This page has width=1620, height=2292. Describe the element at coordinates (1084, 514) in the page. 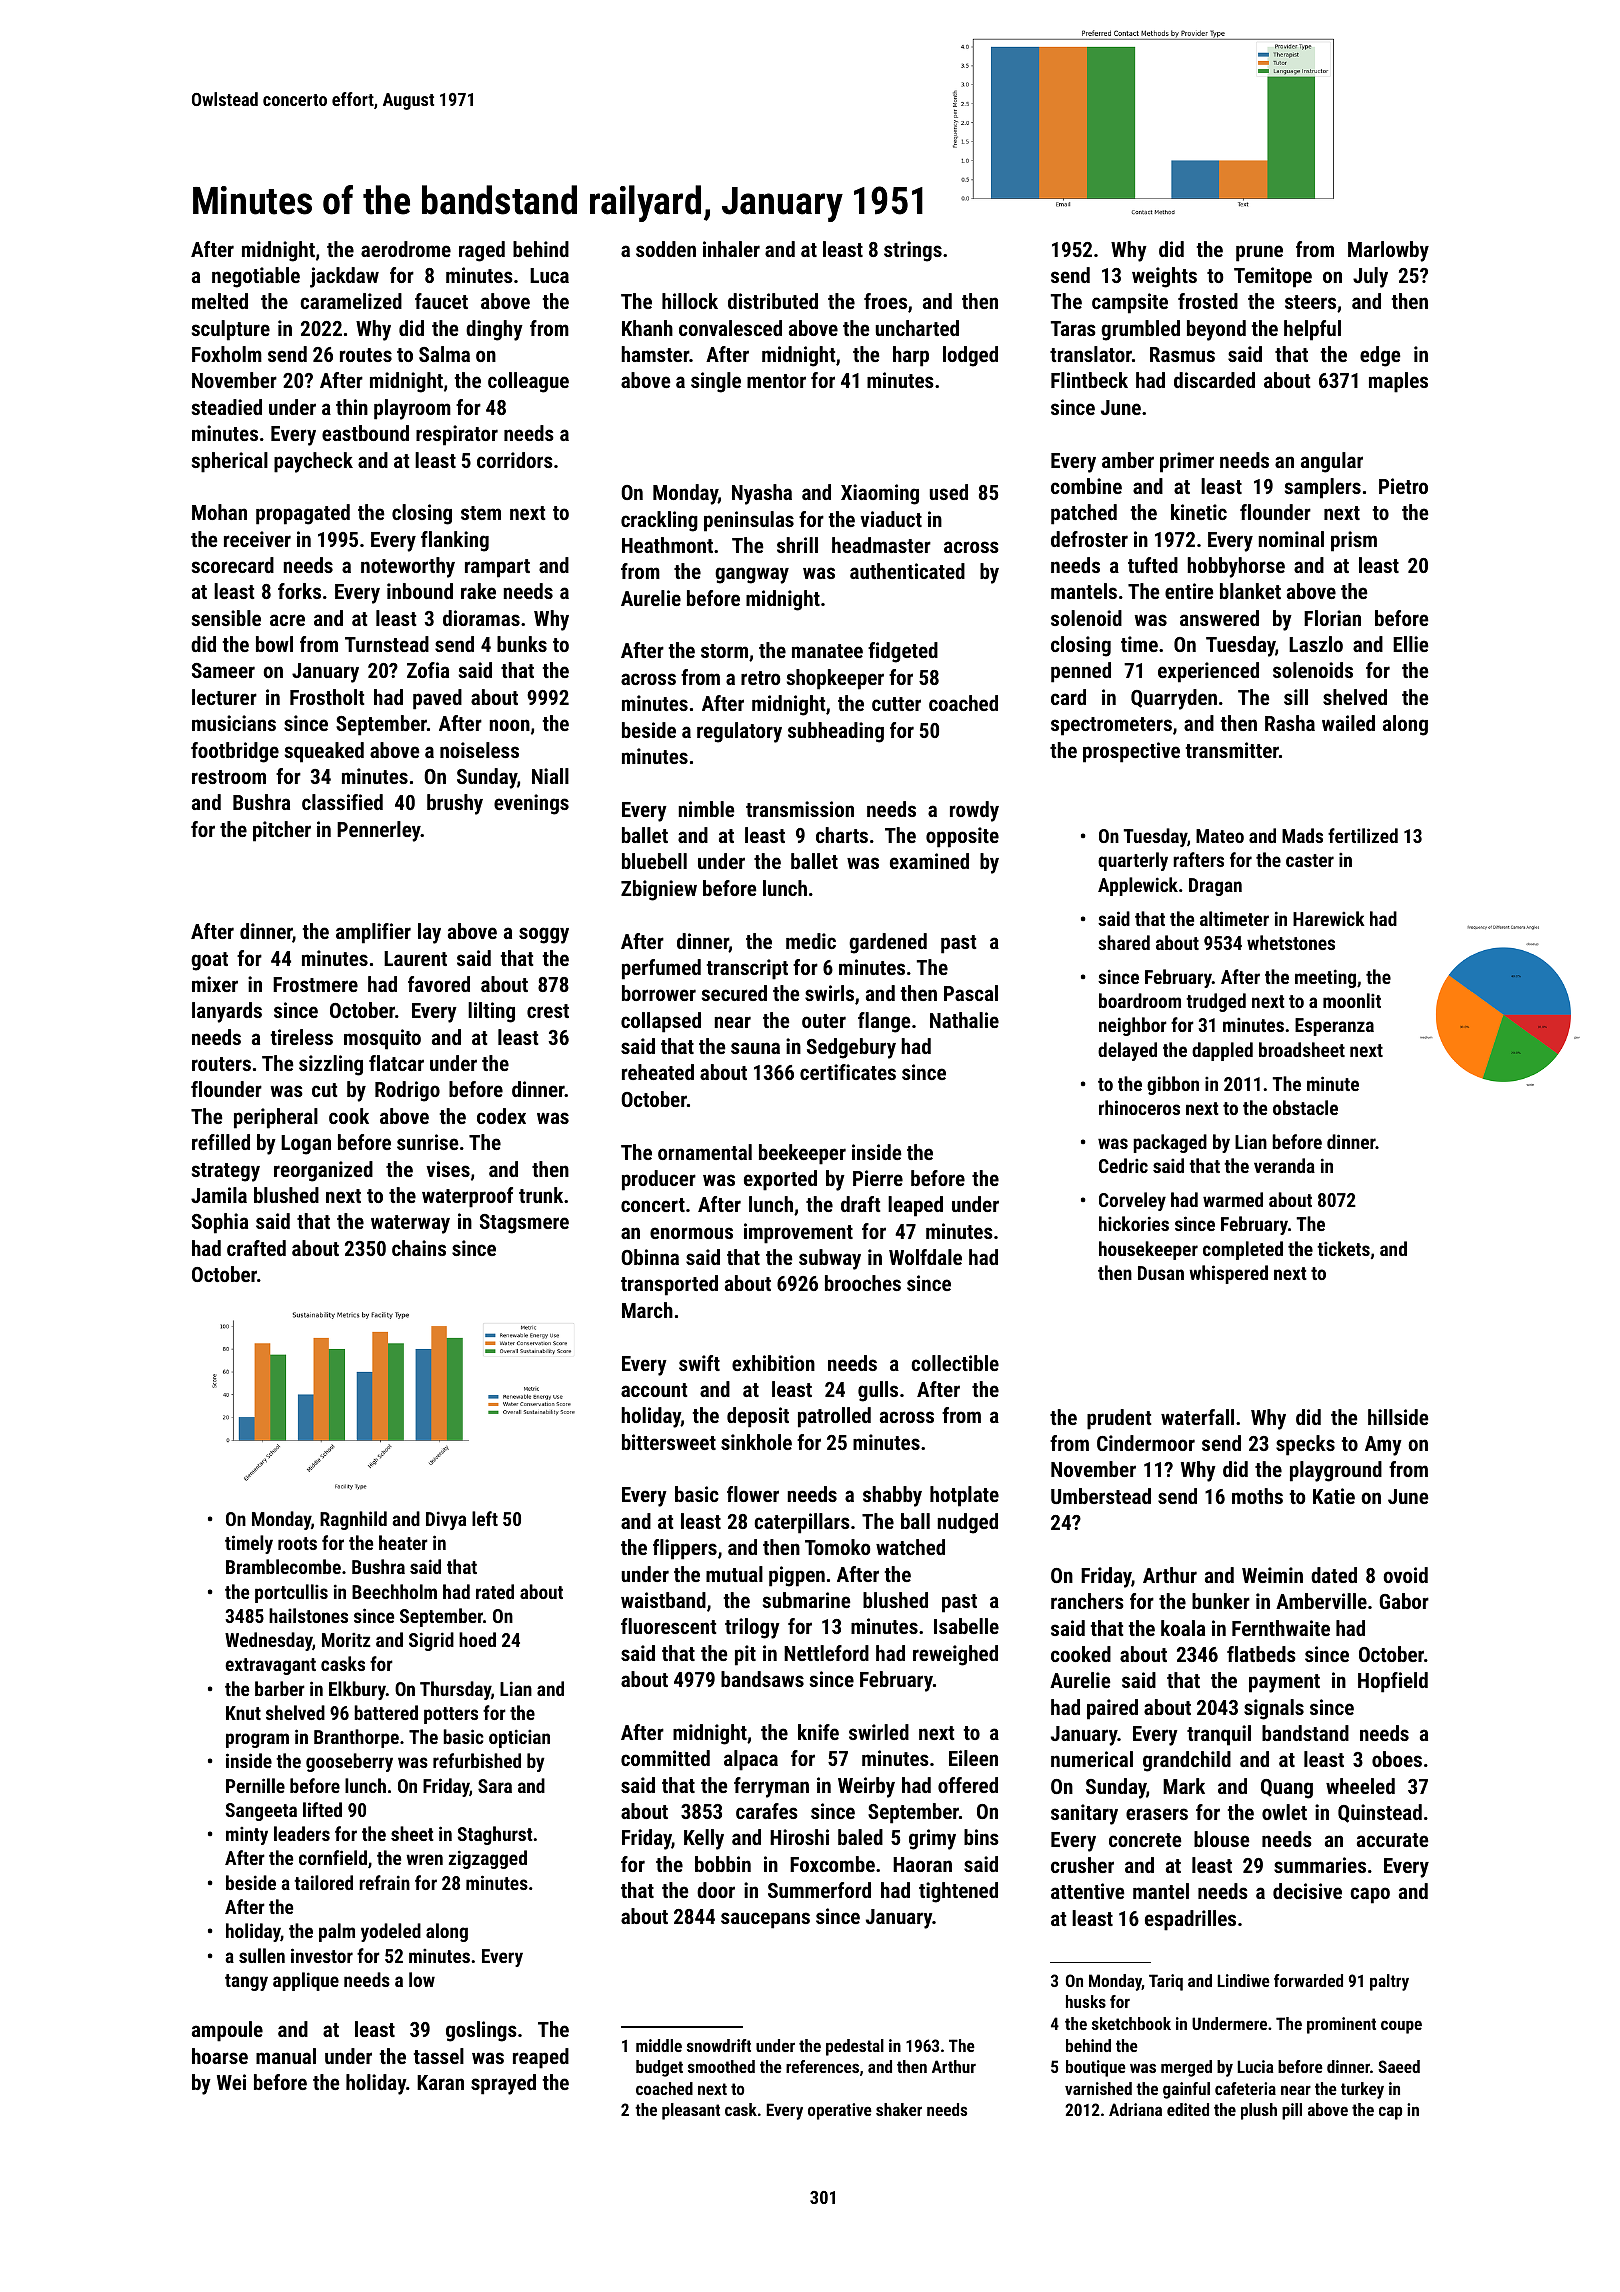

I see `patched` at that location.
